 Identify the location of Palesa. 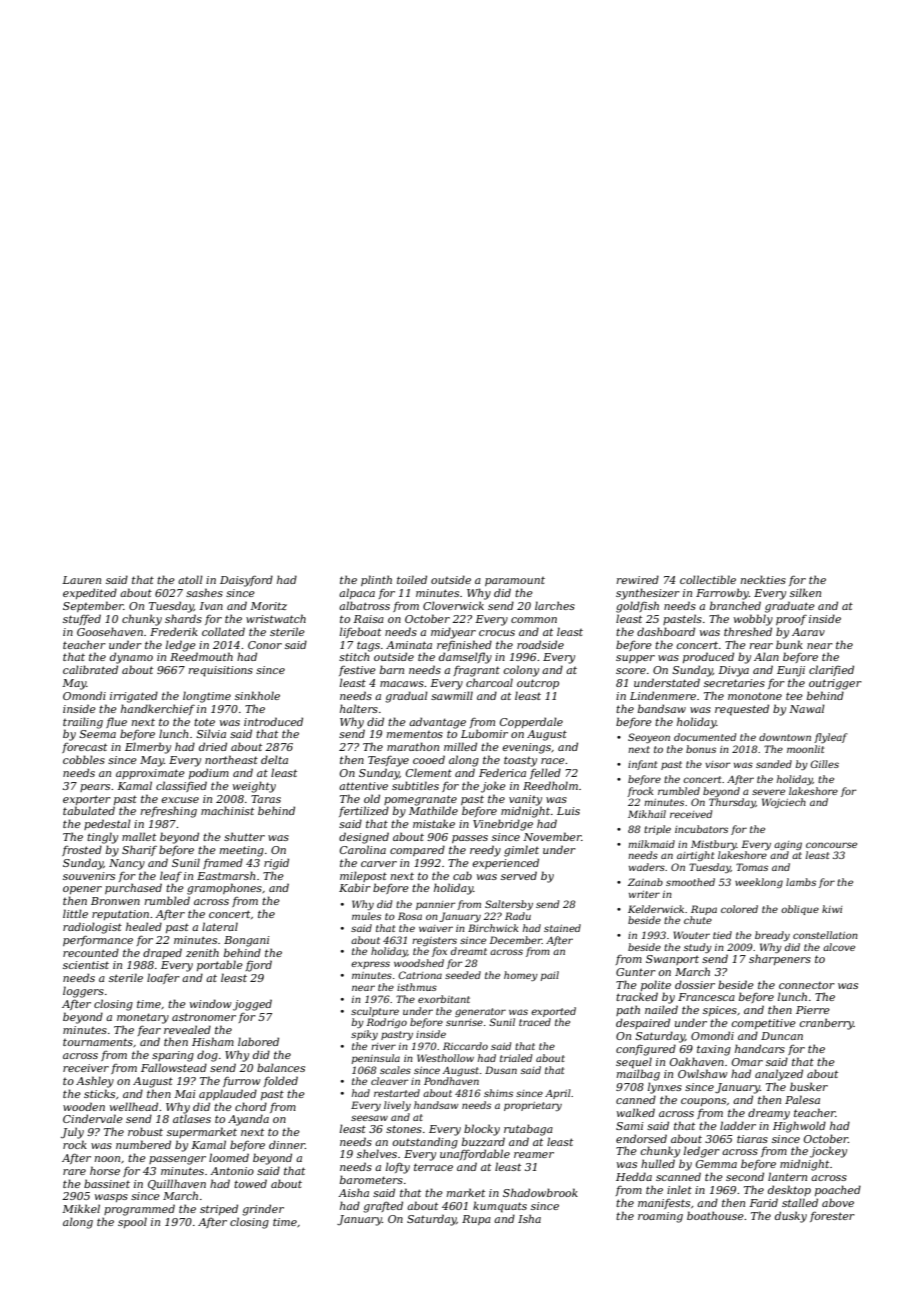
(802, 1099).
